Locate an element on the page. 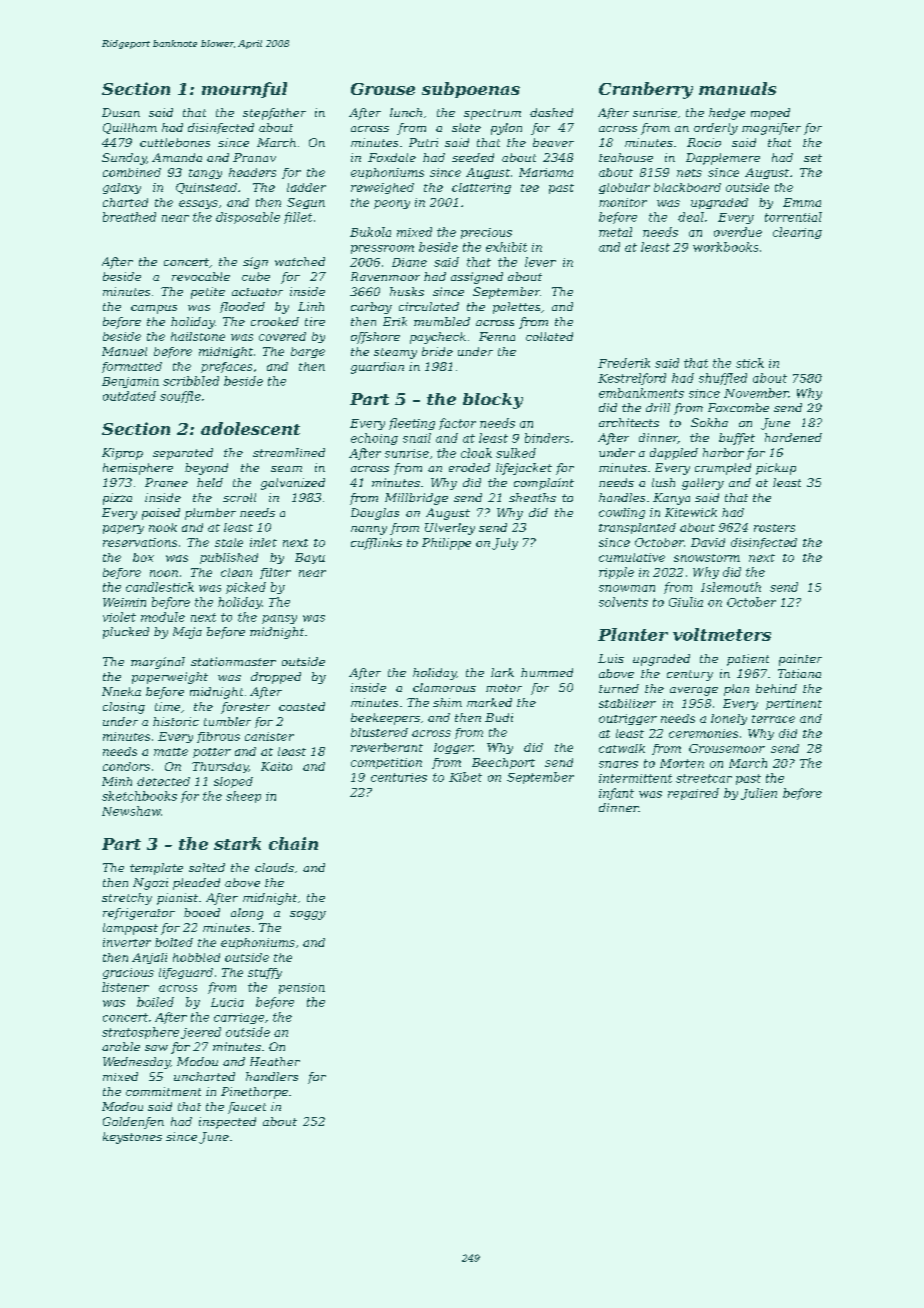 This image has width=924, height=1308. keystones is located at coordinates (132, 1138).
